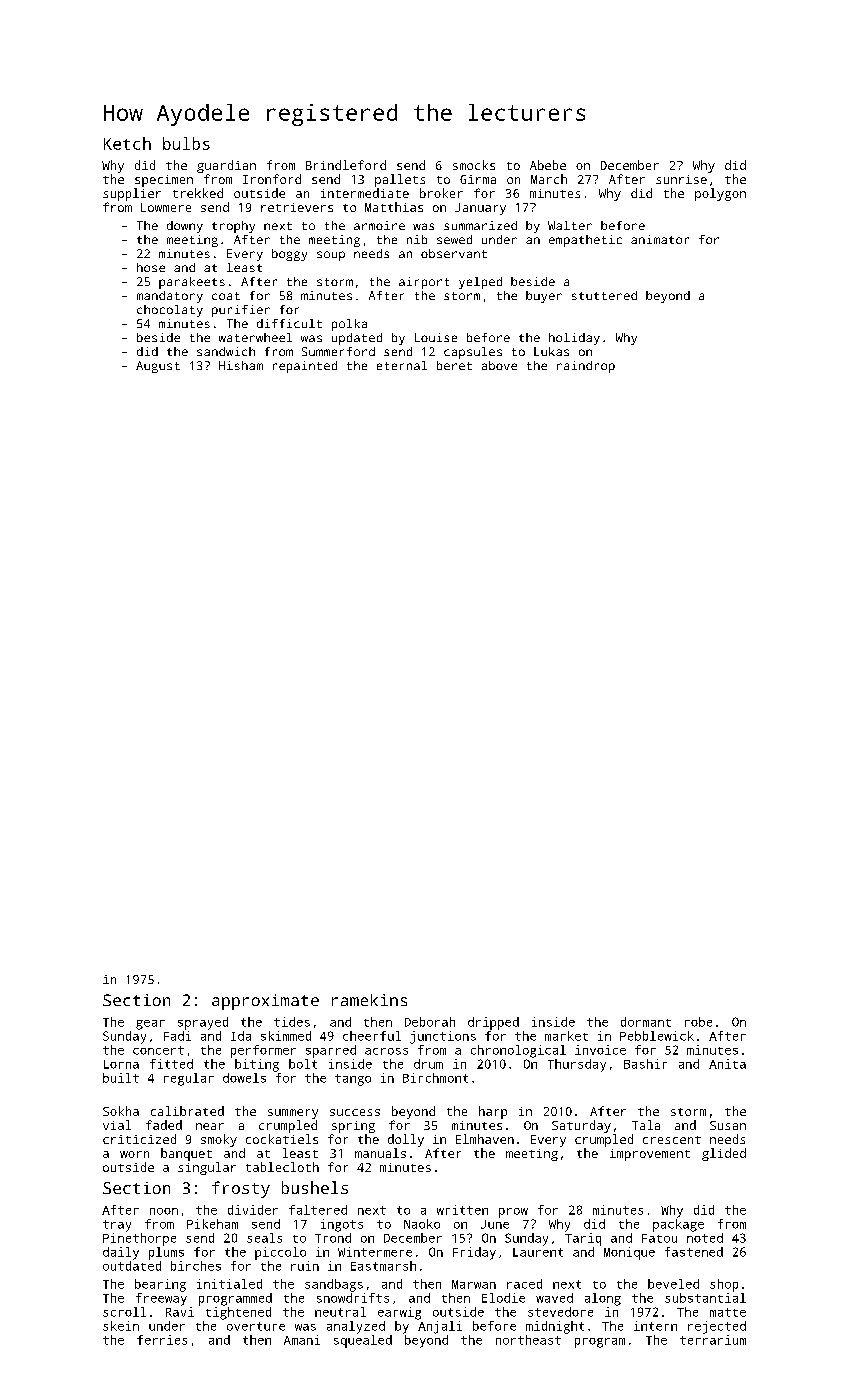 The height and width of the screenshot is (1400, 849). Describe the element at coordinates (499, 365) in the screenshot. I see `above` at that location.
